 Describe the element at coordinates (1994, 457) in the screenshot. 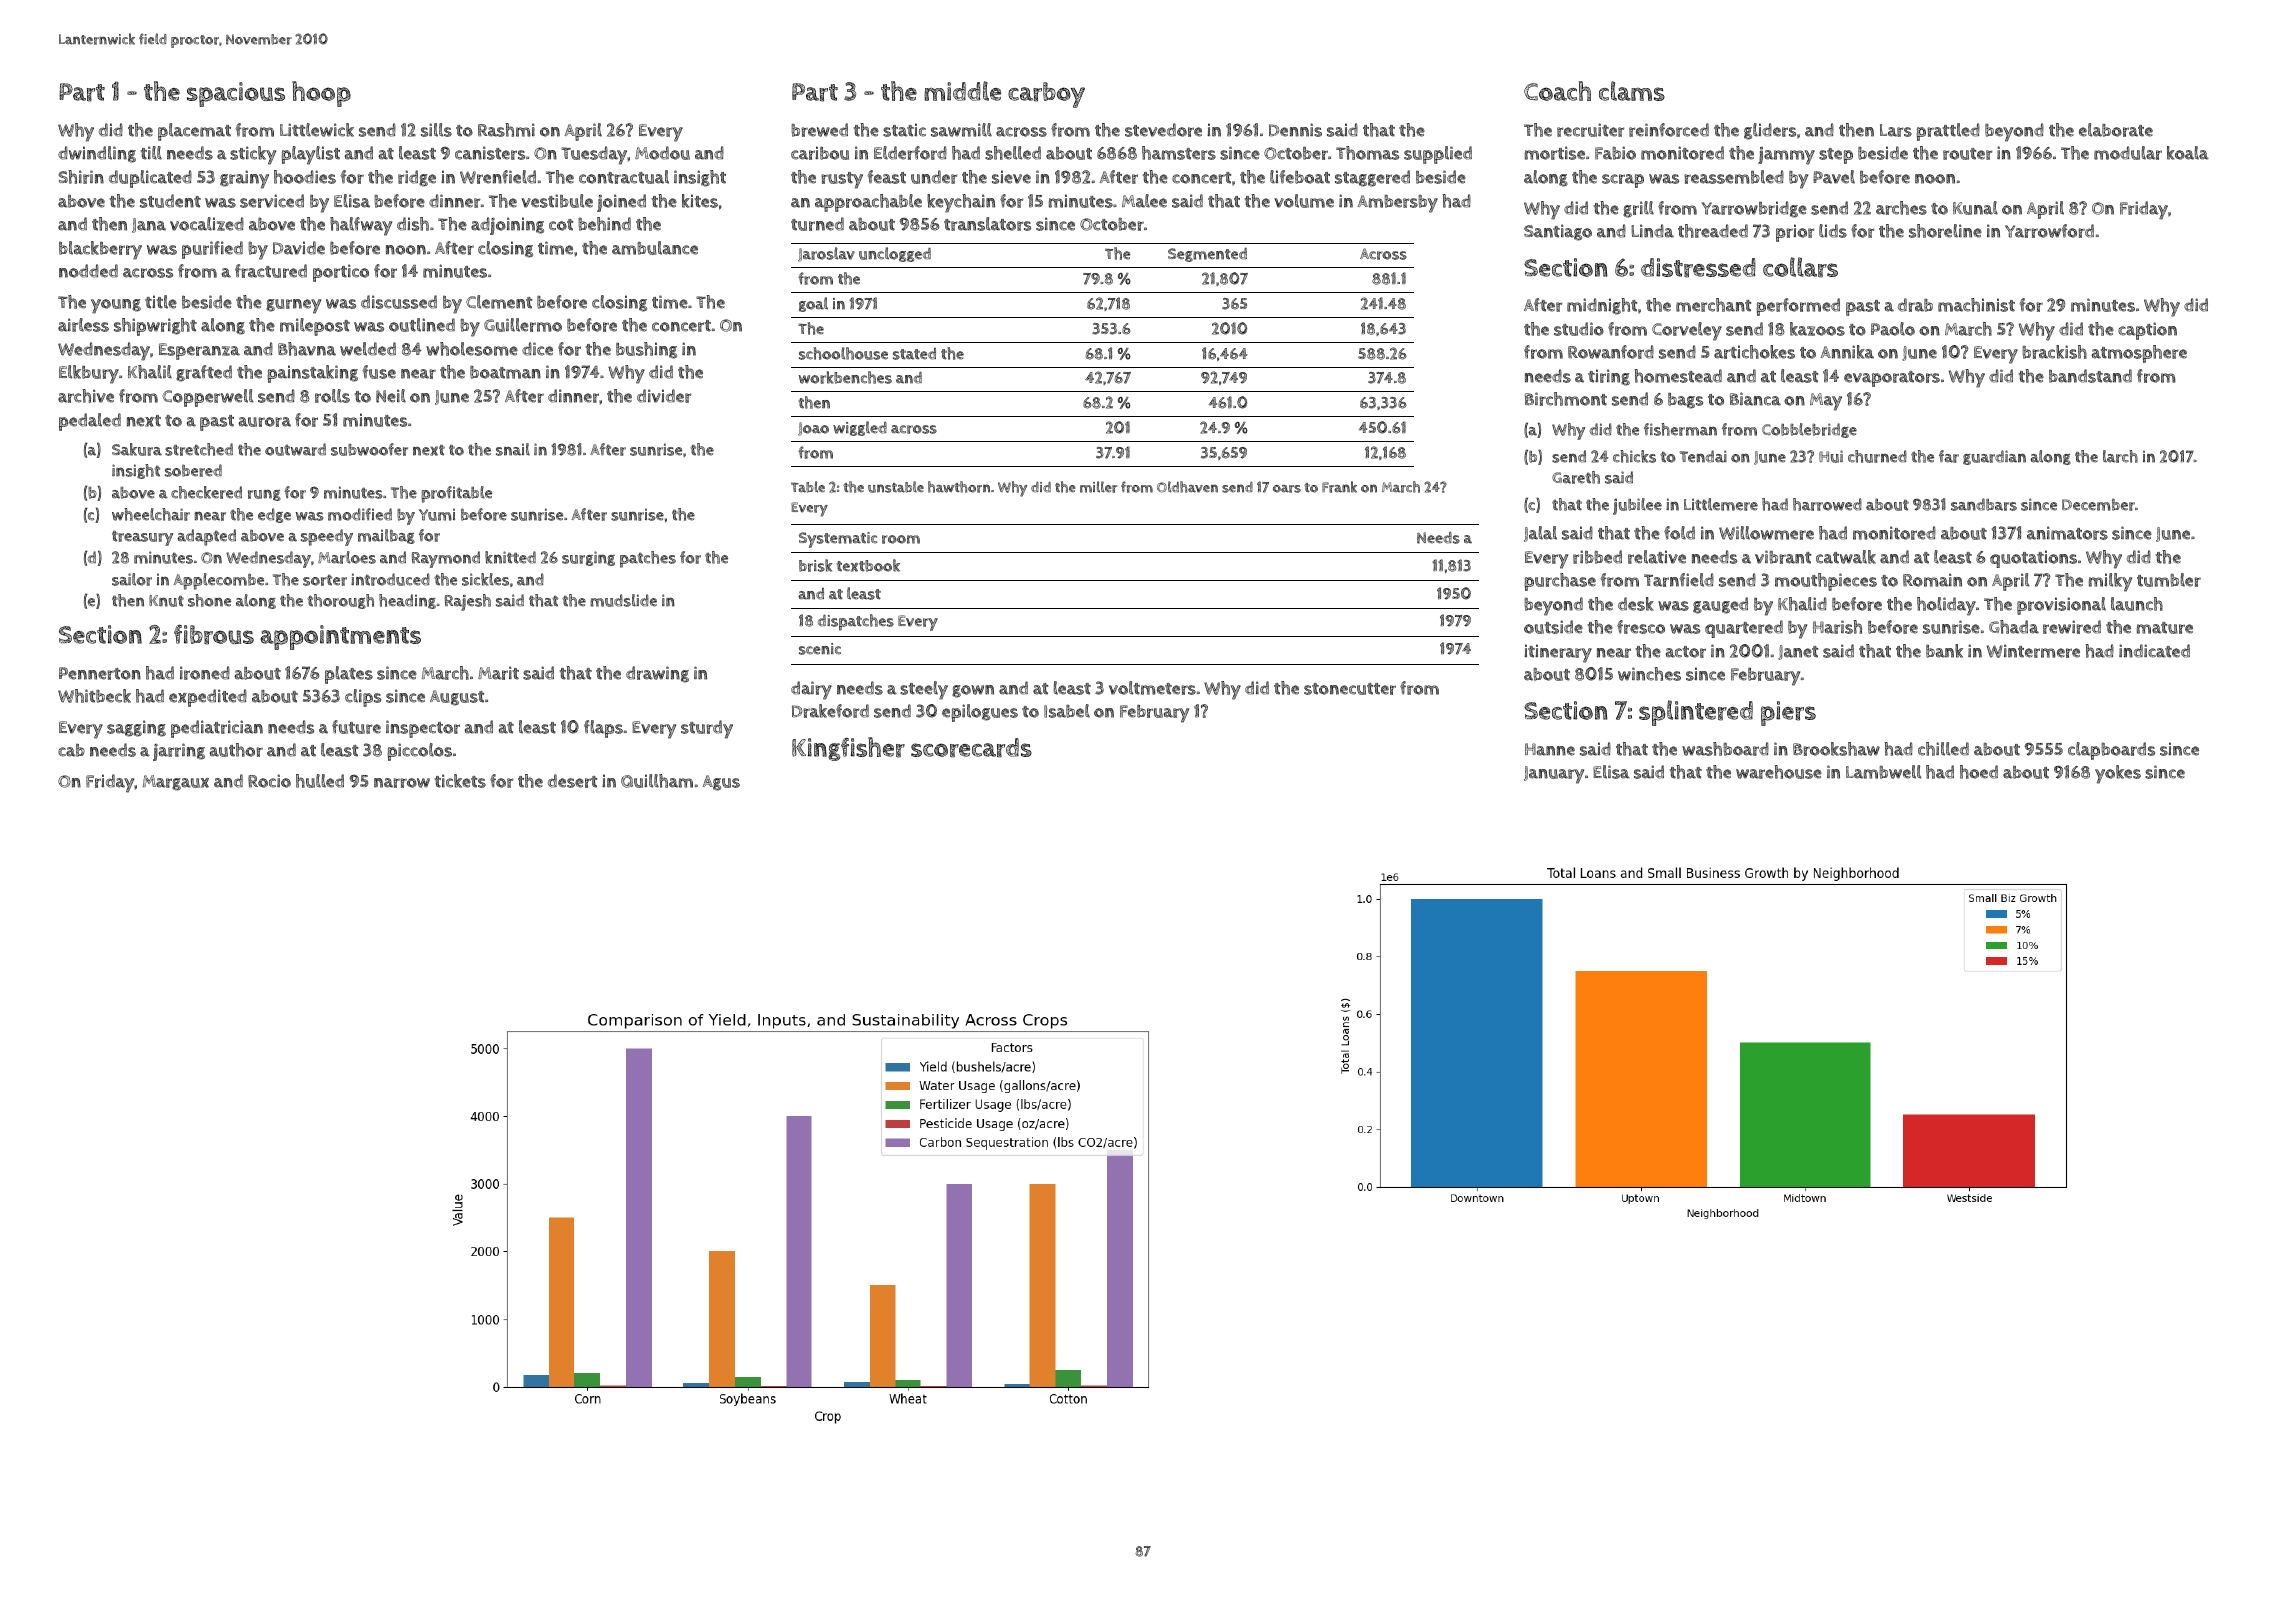

I see `guardian` at that location.
